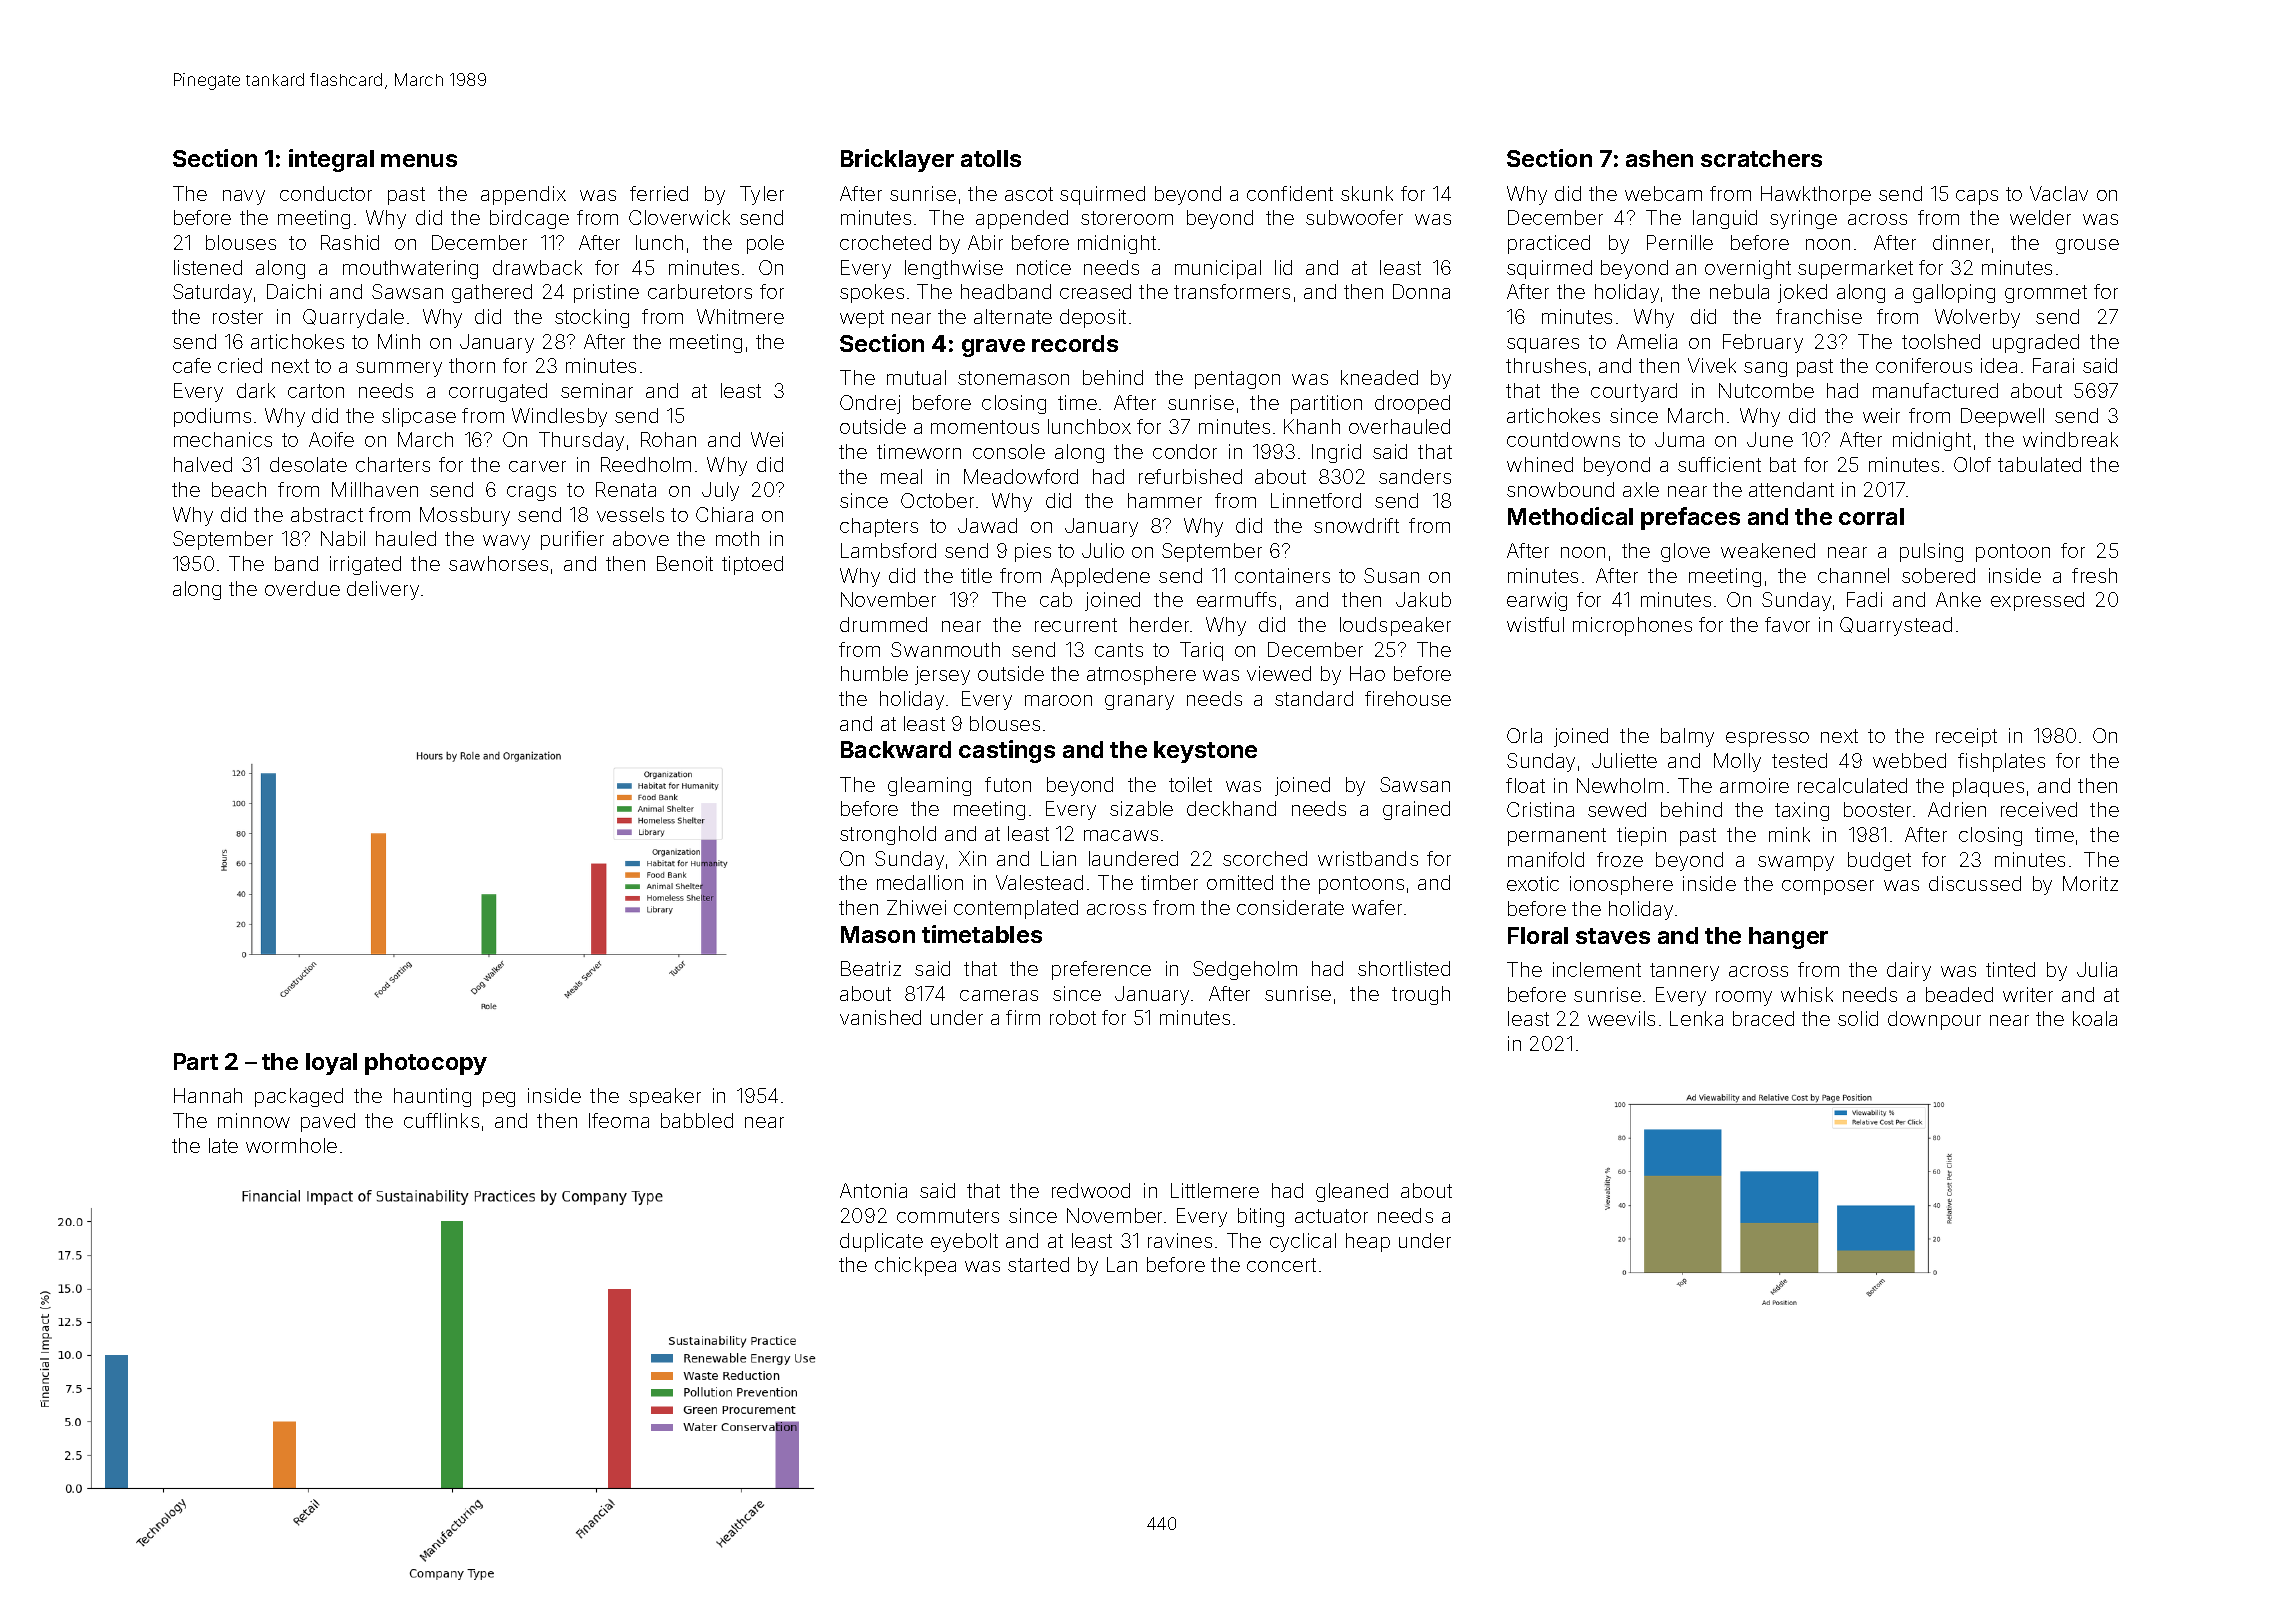 The width and height of the screenshot is (2292, 1620). I want to click on koala, so click(2095, 1018).
